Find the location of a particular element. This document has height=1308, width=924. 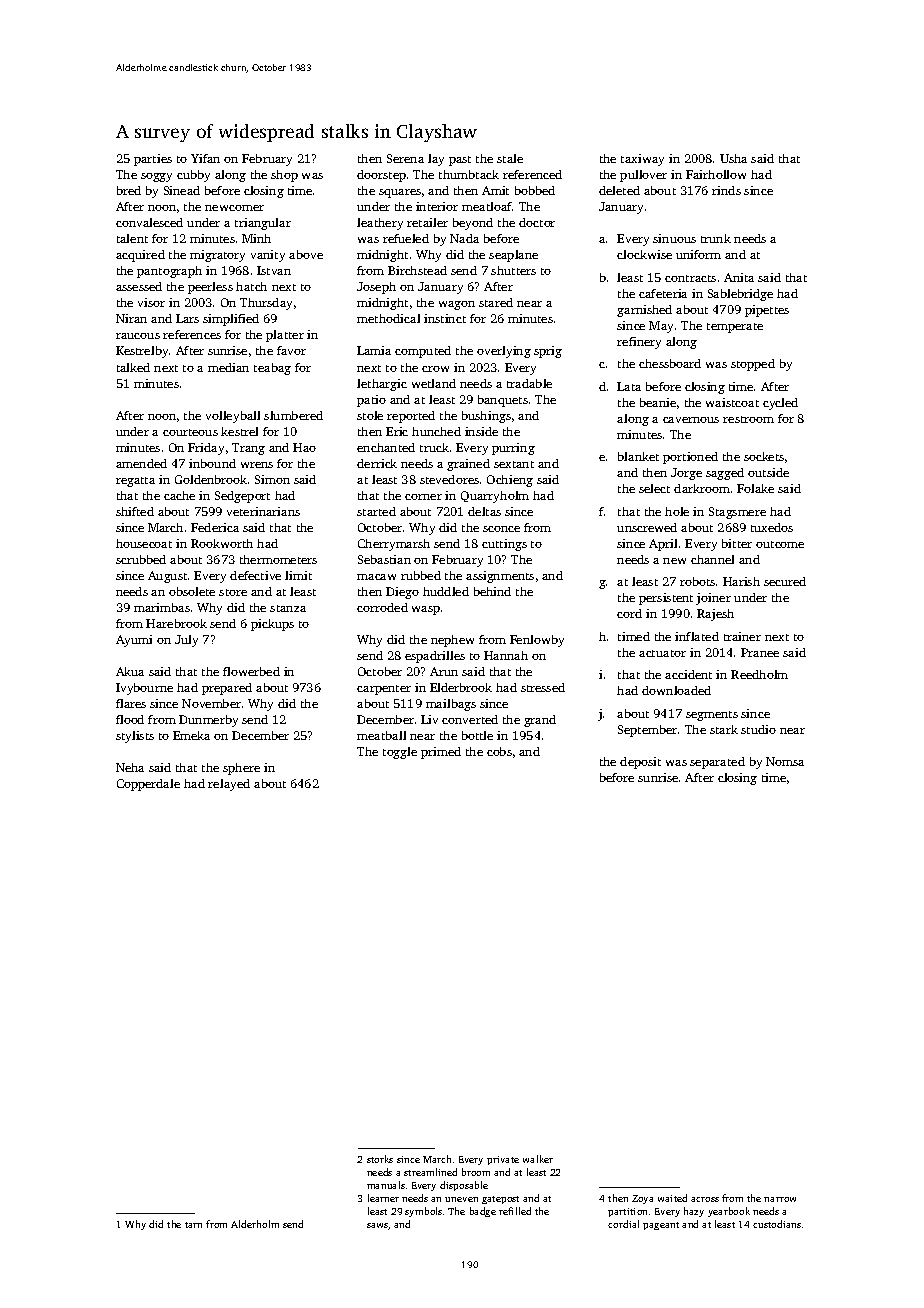

separated is located at coordinates (717, 763).
